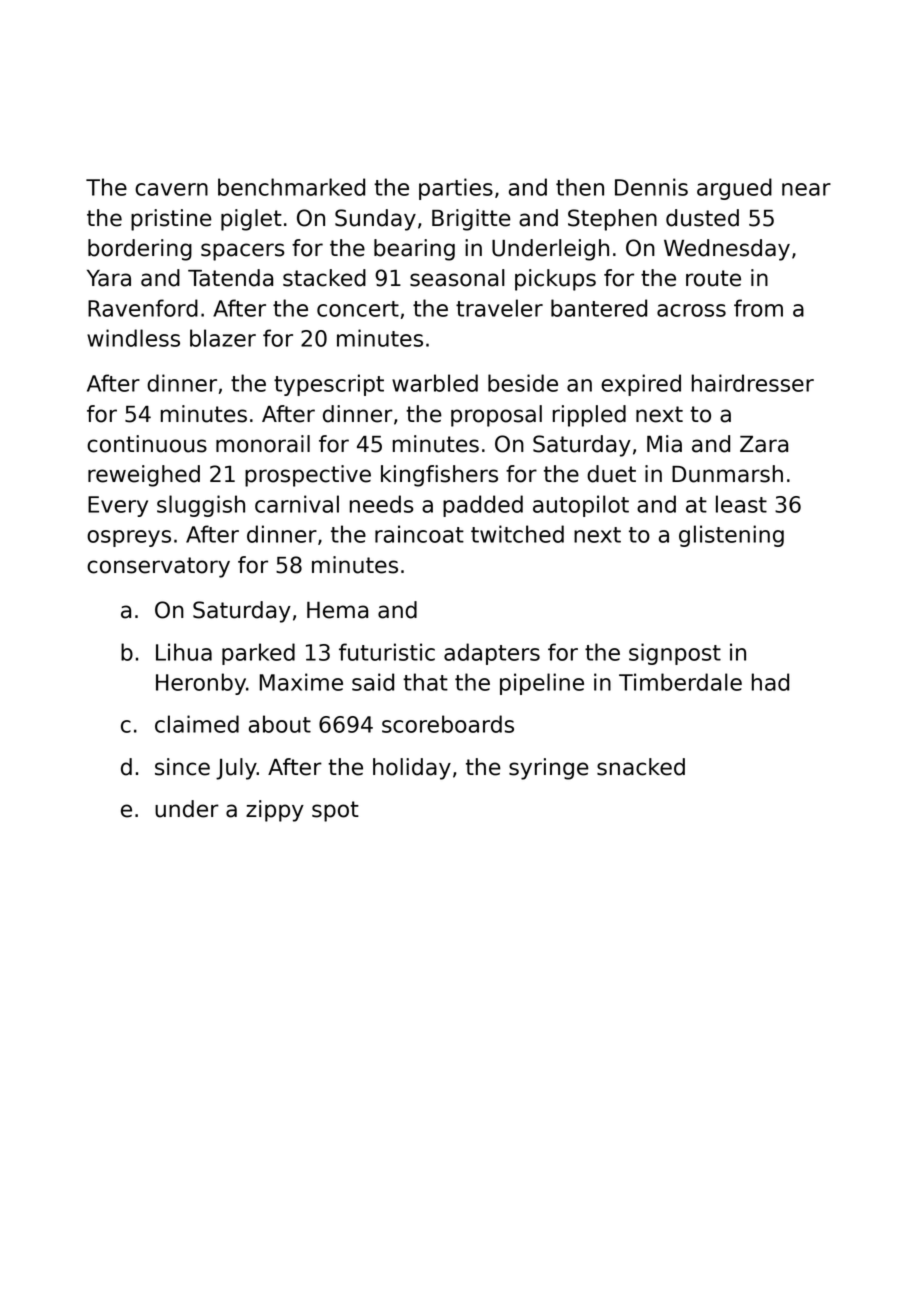 The image size is (924, 1311). Describe the element at coordinates (329, 385) in the document. I see `typescript` at that location.
